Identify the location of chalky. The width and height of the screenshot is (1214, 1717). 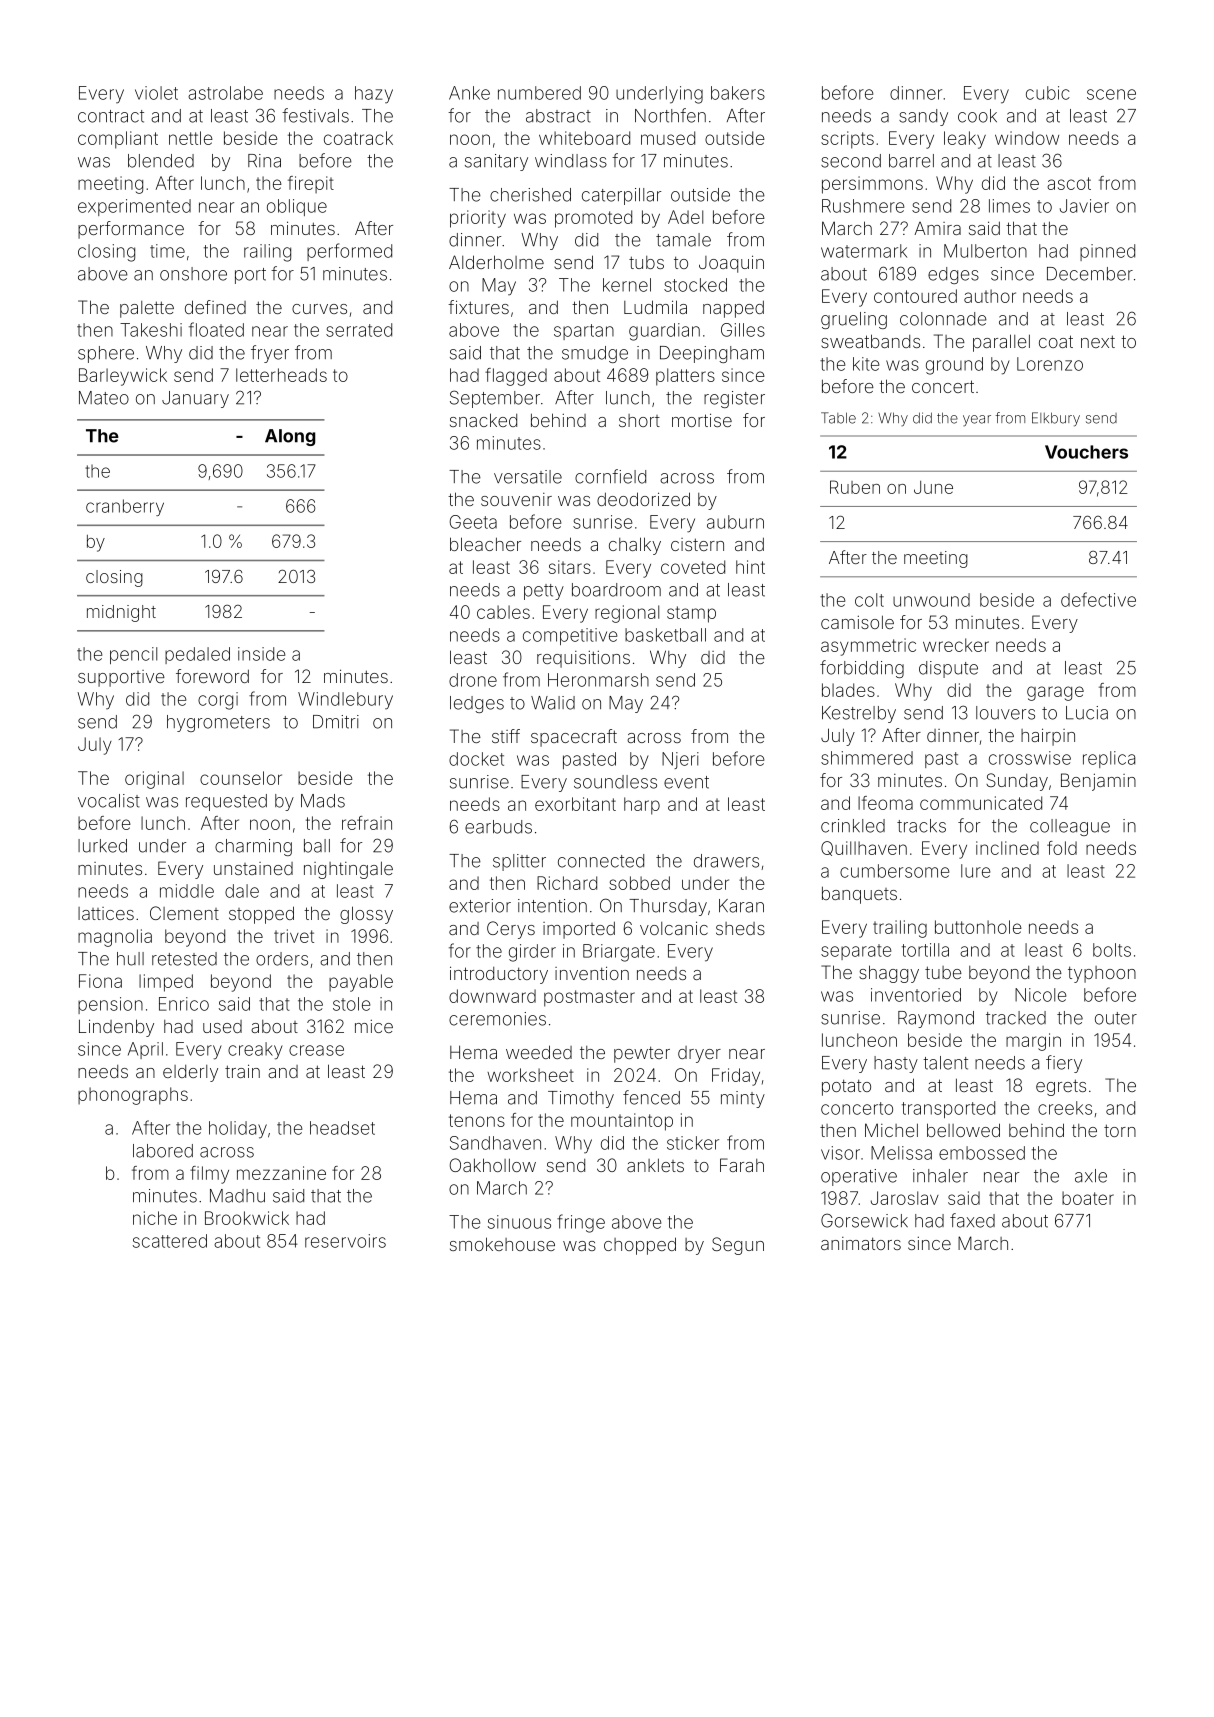
(635, 546).
